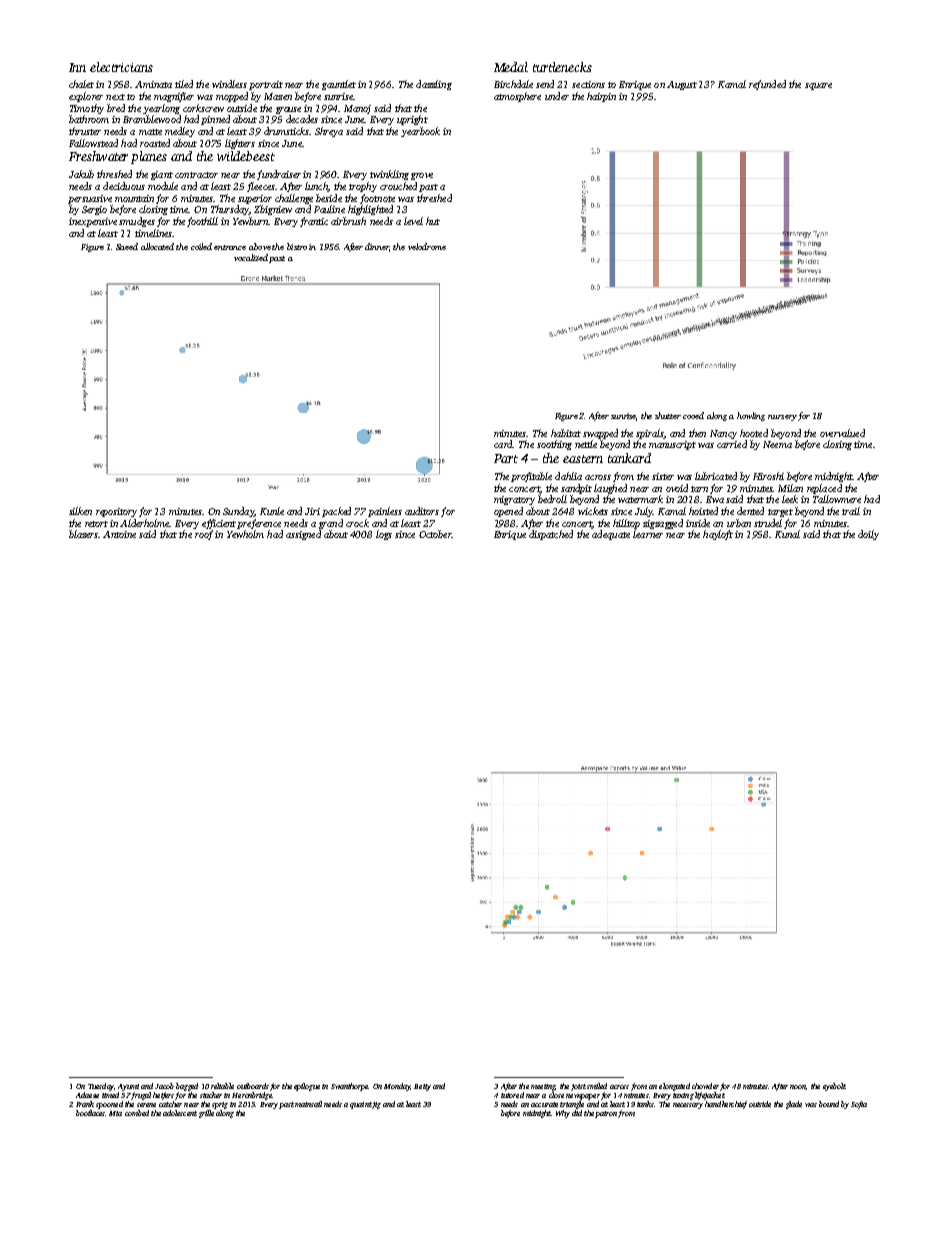  What do you see at coordinates (80, 511) in the screenshot?
I see `silken` at bounding box center [80, 511].
